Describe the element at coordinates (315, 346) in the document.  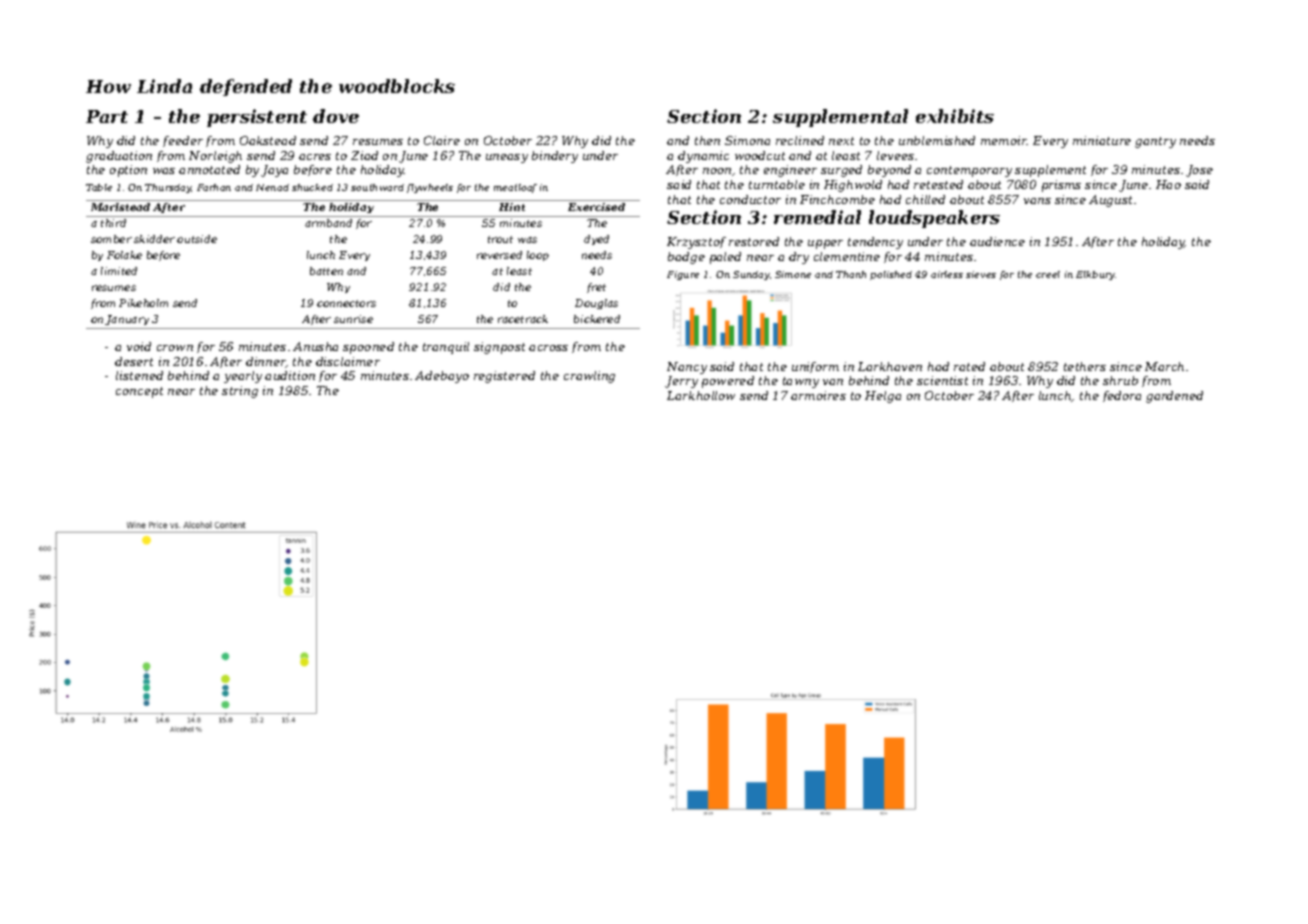
I see `Anusha` at that location.
